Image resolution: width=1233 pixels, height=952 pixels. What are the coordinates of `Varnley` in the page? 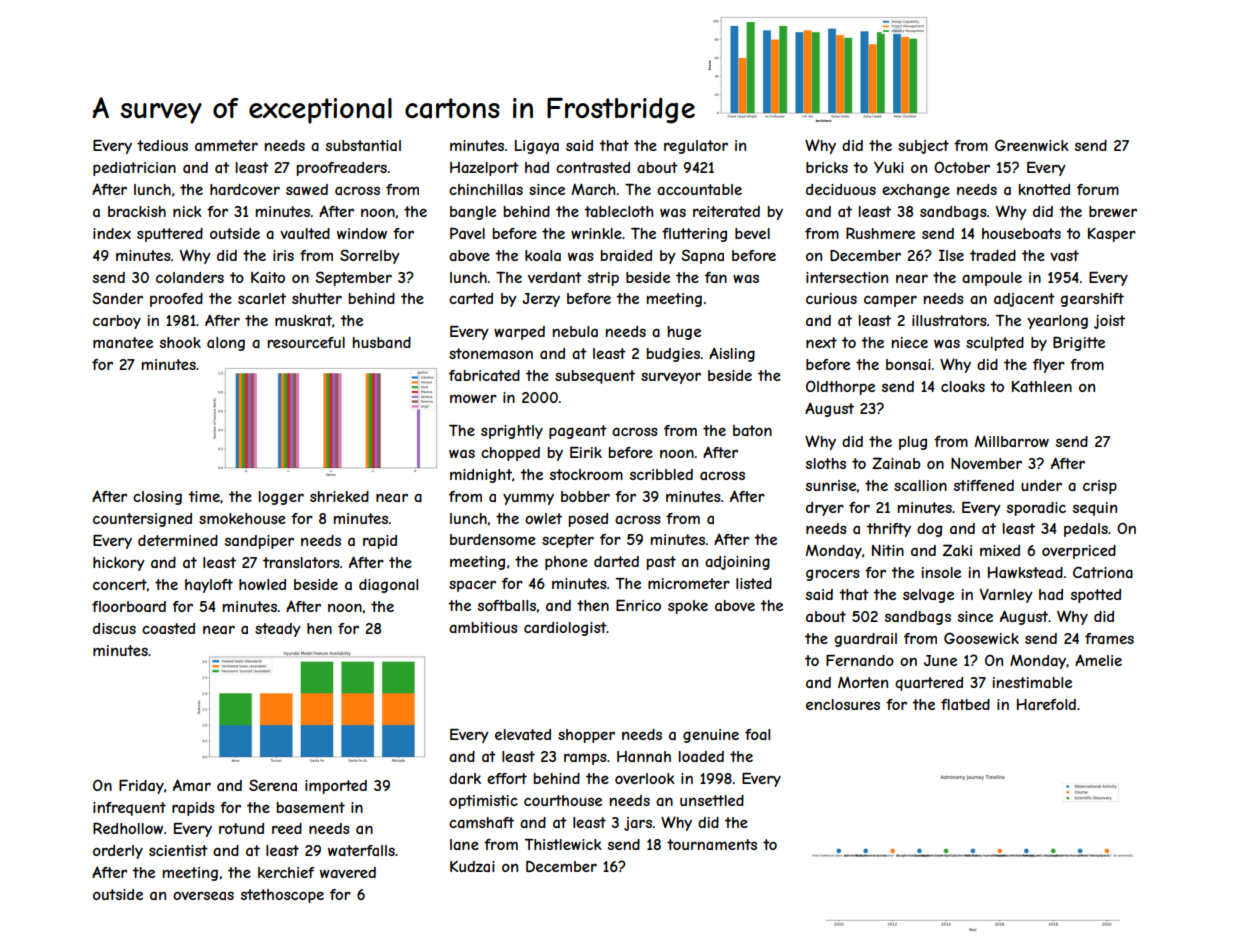 It's located at (1006, 596).
